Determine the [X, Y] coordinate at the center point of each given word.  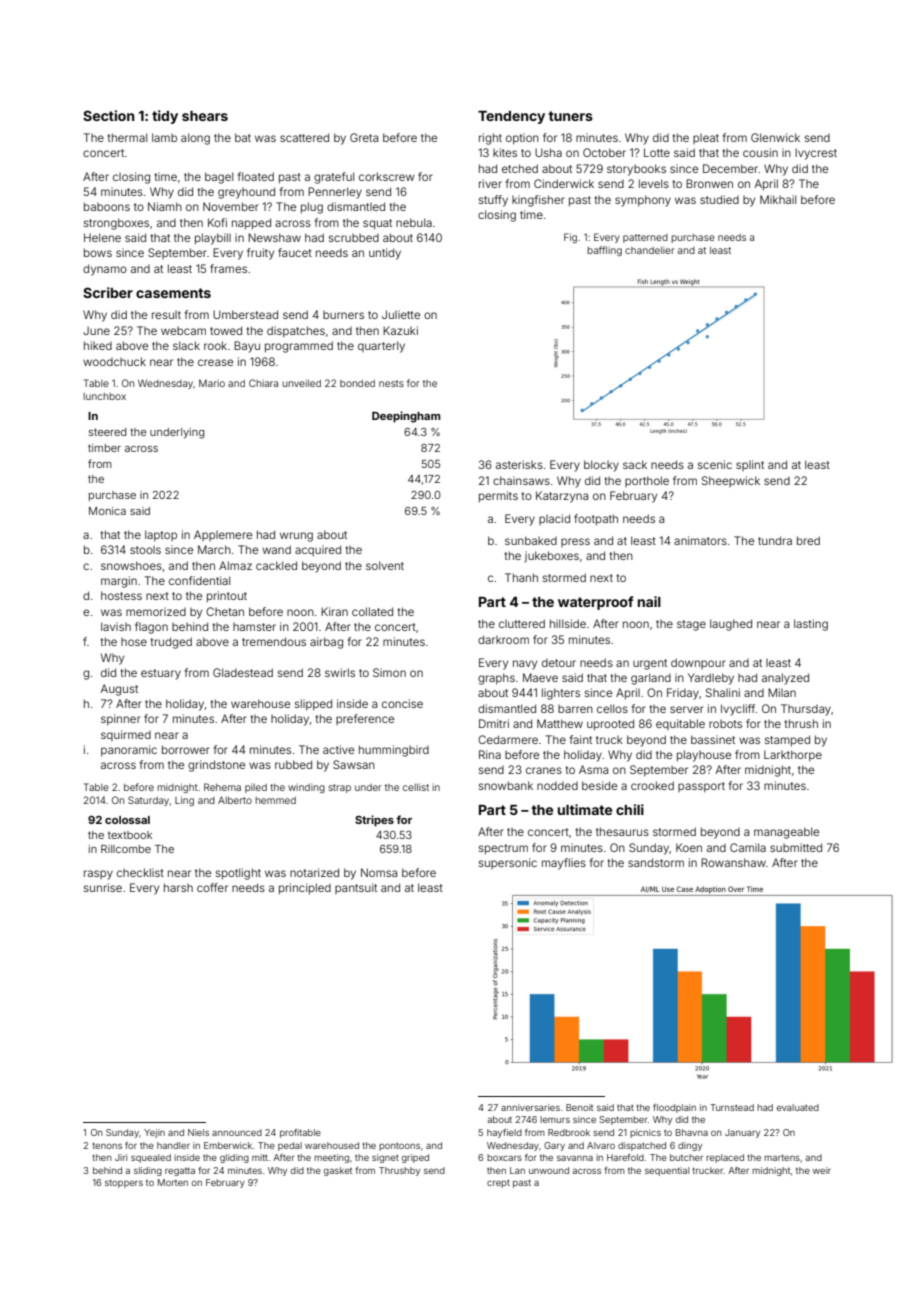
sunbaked [531, 540]
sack [635, 464]
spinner [121, 719]
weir [822, 1170]
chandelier [650, 250]
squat [377, 224]
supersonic [508, 863]
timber [104, 448]
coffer [212, 887]
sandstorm [656, 862]
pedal [290, 1146]
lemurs [555, 1119]
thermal [127, 137]
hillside [568, 623]
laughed [731, 625]
